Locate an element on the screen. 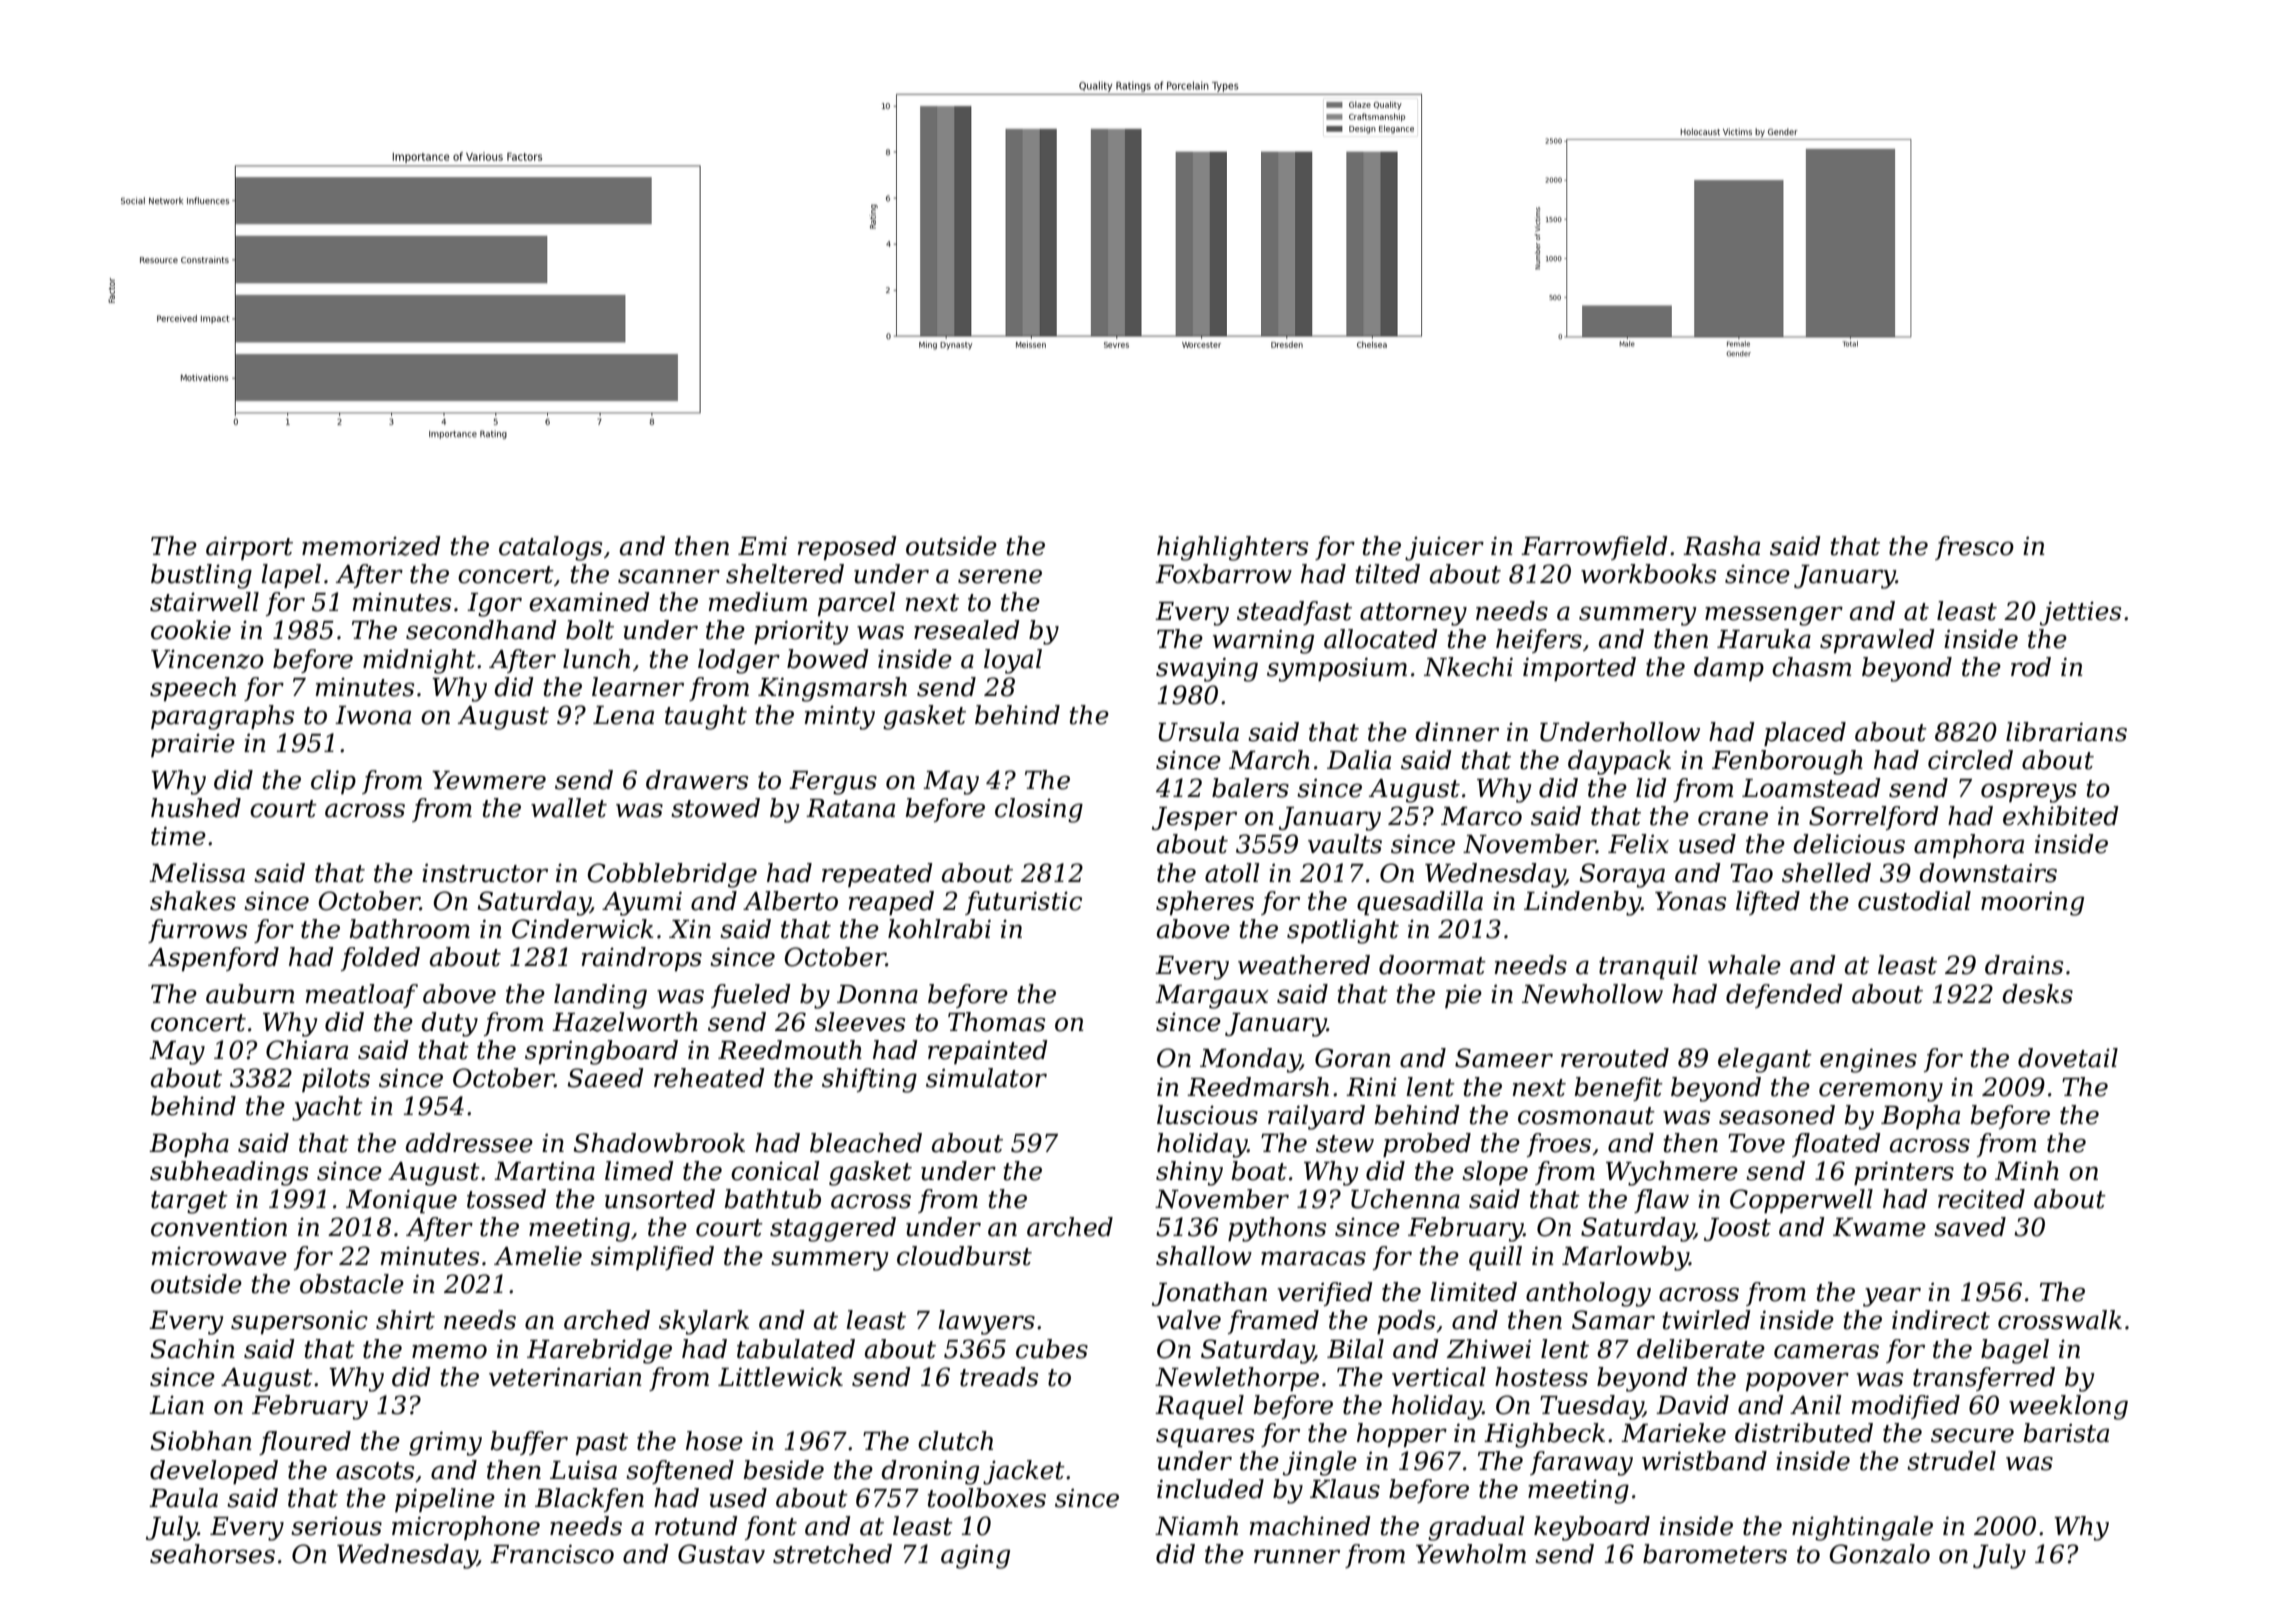 Image resolution: width=2282 pixels, height=1614 pixels. Reedmarsh is located at coordinates (1258, 1087).
